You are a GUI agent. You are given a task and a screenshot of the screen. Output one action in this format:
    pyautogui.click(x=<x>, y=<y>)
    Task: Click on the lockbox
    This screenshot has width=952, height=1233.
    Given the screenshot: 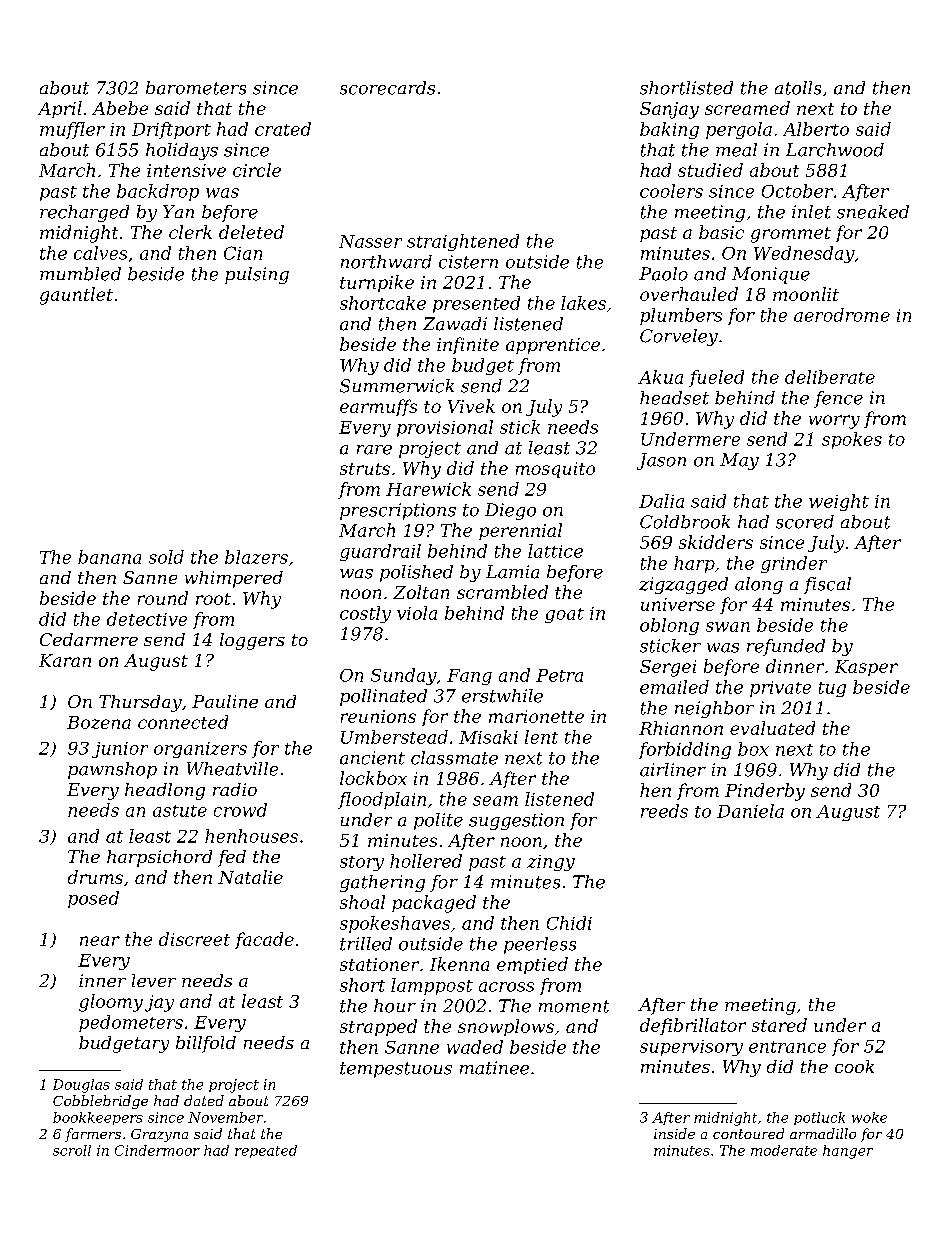 What is the action you would take?
    pyautogui.click(x=373, y=778)
